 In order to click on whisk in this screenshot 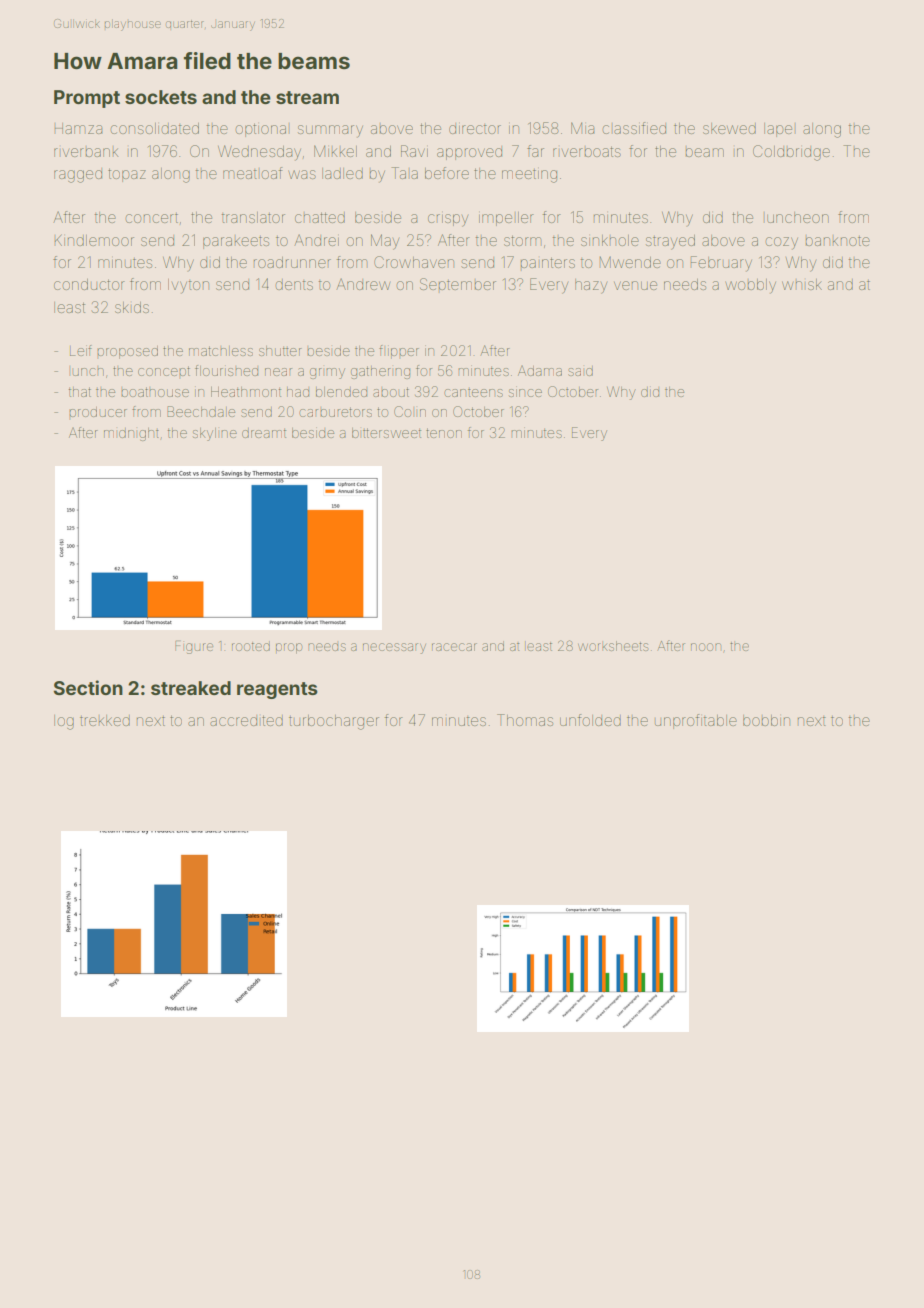, I will do `click(802, 284)`.
